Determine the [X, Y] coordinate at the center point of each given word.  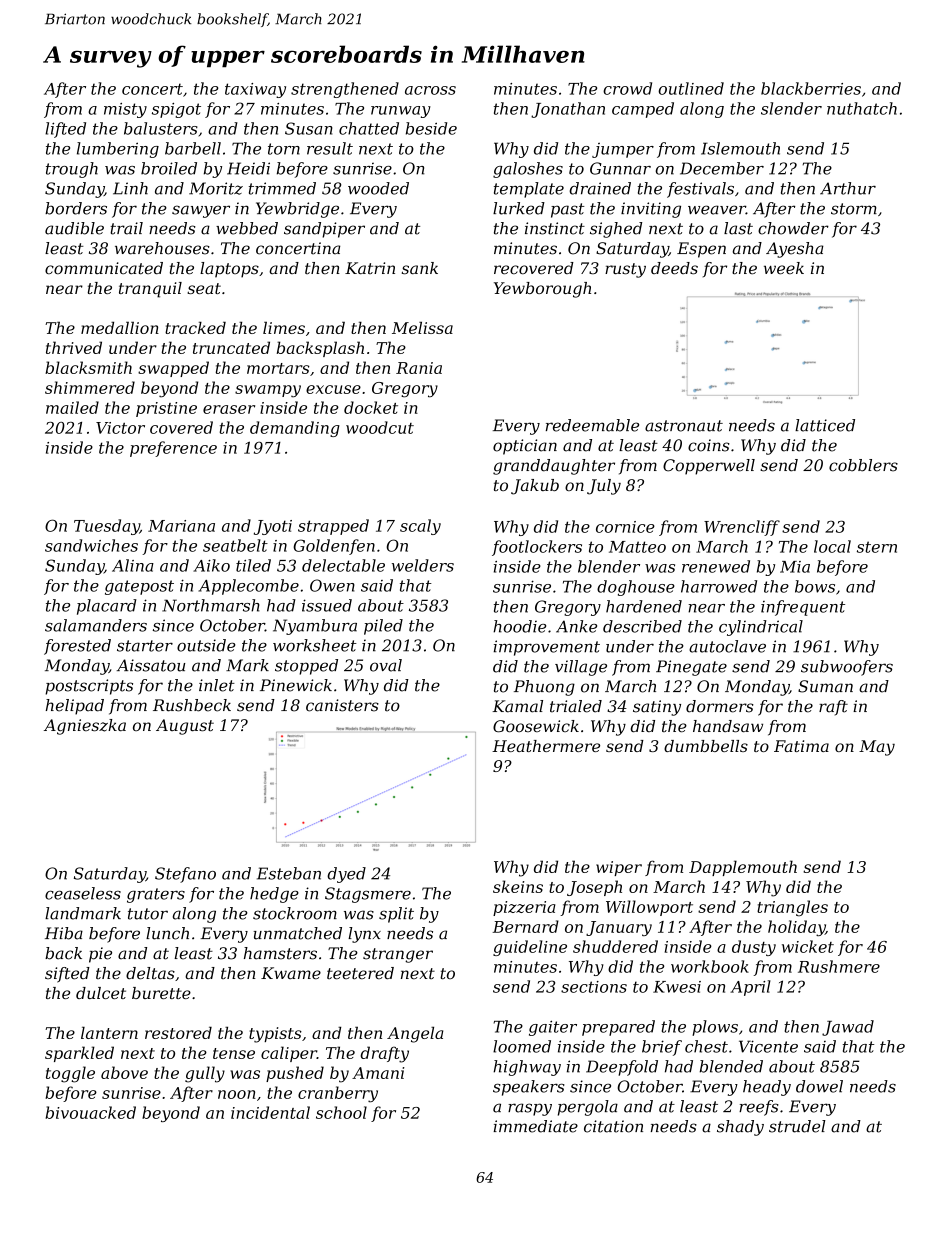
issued [327, 605]
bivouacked [90, 1112]
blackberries [811, 88]
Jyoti [273, 527]
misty [125, 110]
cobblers [863, 465]
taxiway [255, 90]
